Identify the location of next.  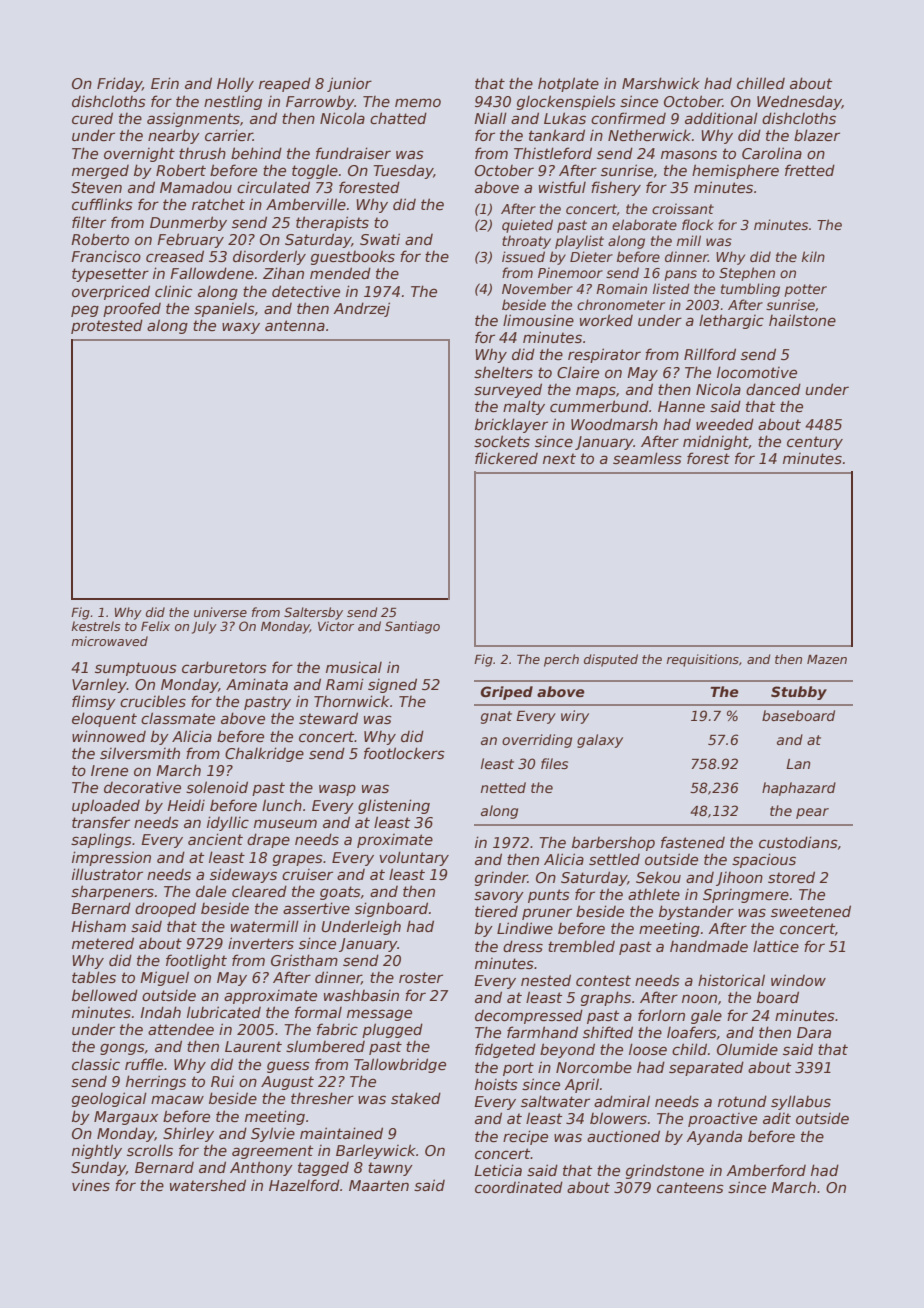
(559, 458).
